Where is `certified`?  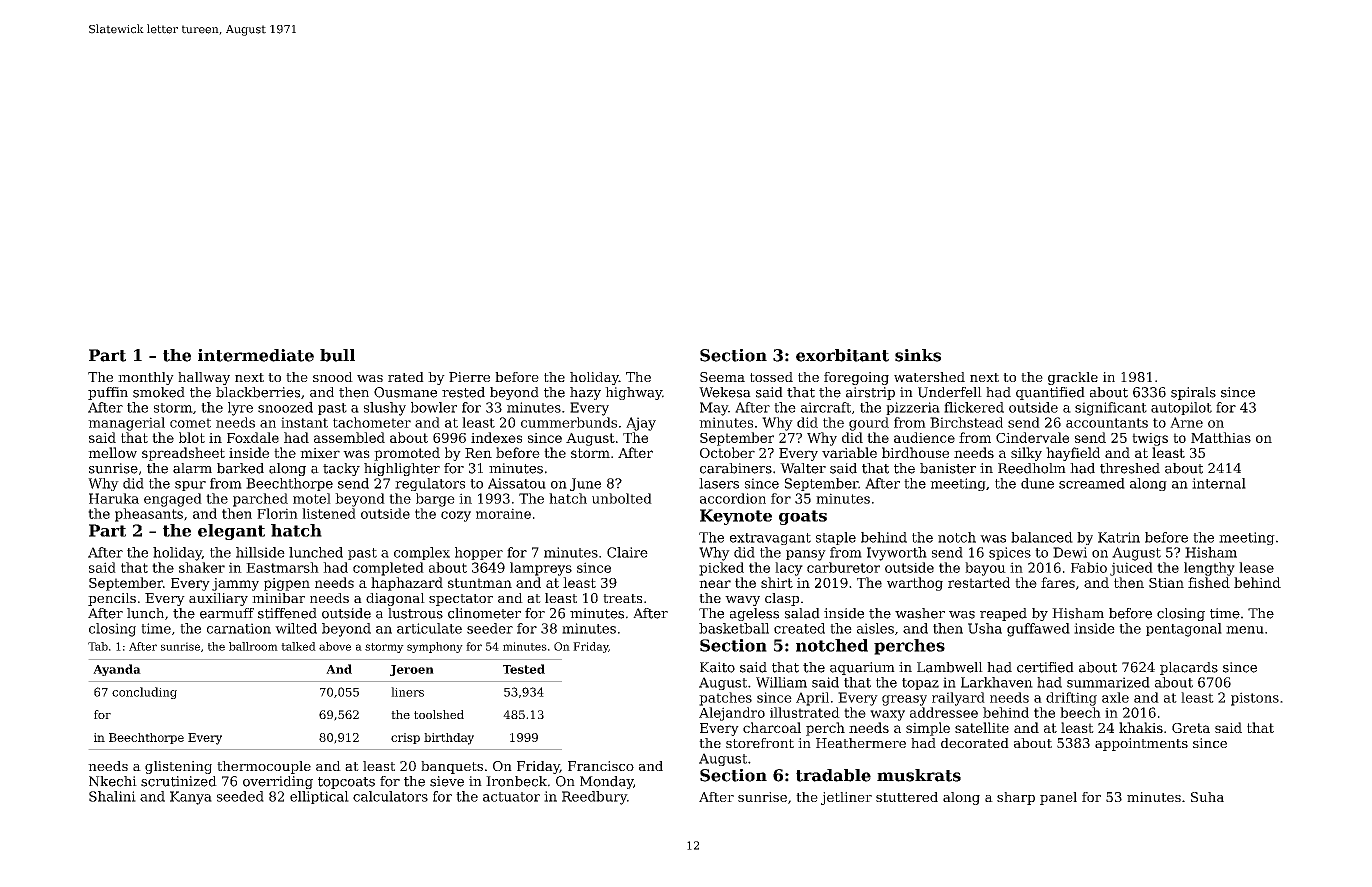
certified is located at coordinates (1045, 667).
